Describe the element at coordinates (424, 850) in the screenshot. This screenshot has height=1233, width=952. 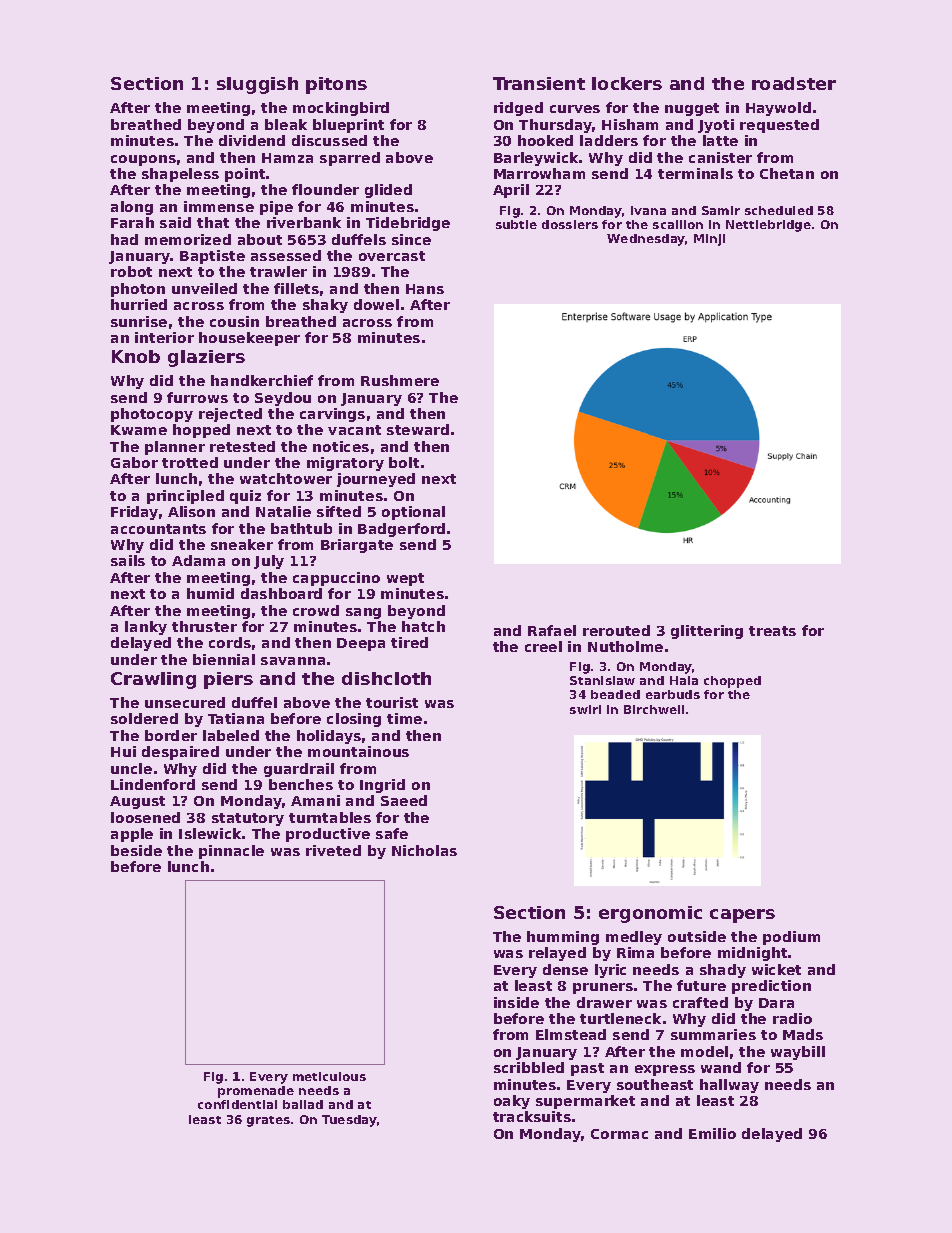
I see `Nicholas` at that location.
